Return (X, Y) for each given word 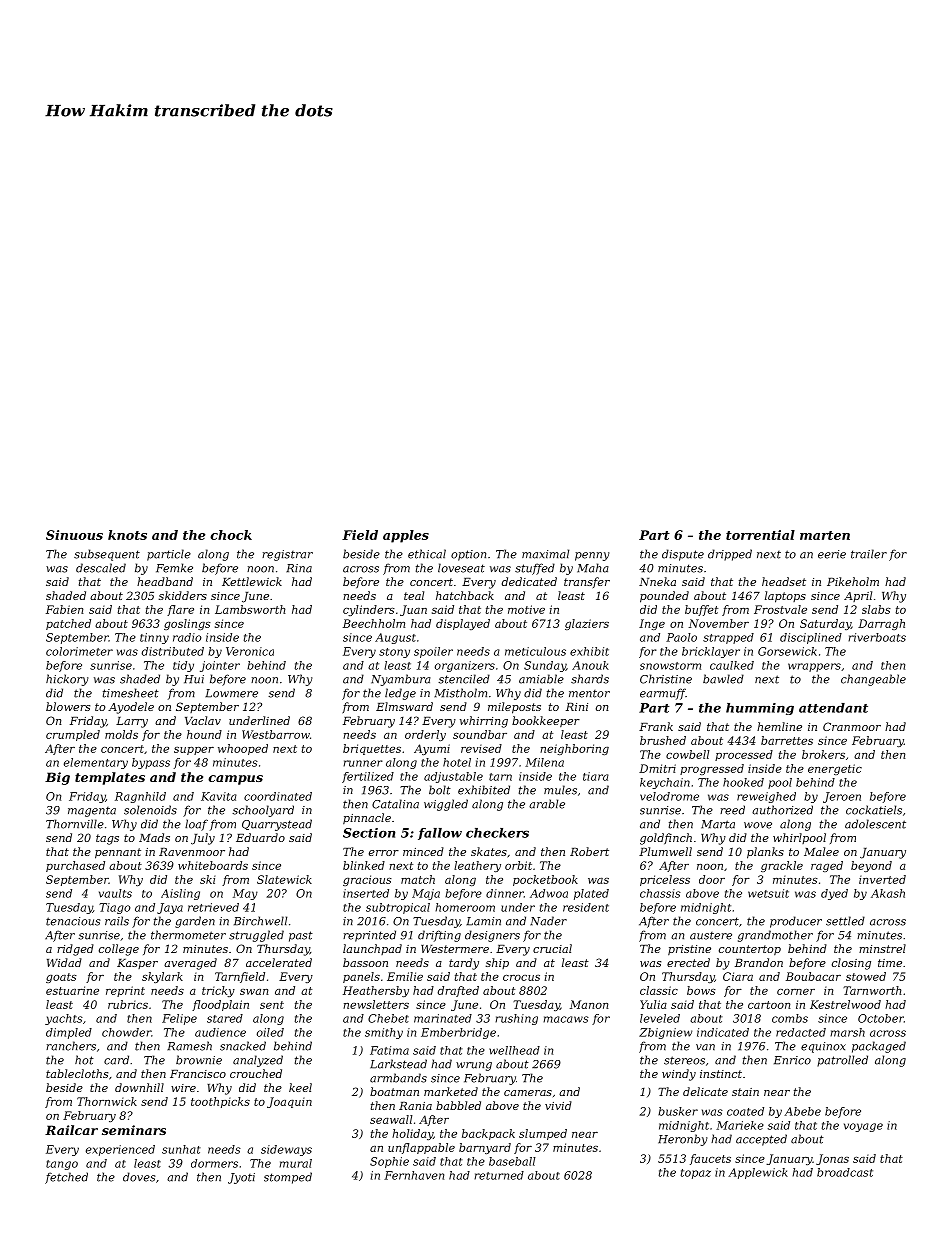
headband (165, 581)
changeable (873, 680)
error (384, 853)
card (116, 1060)
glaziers (587, 624)
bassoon (365, 962)
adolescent (875, 824)
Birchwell (260, 921)
